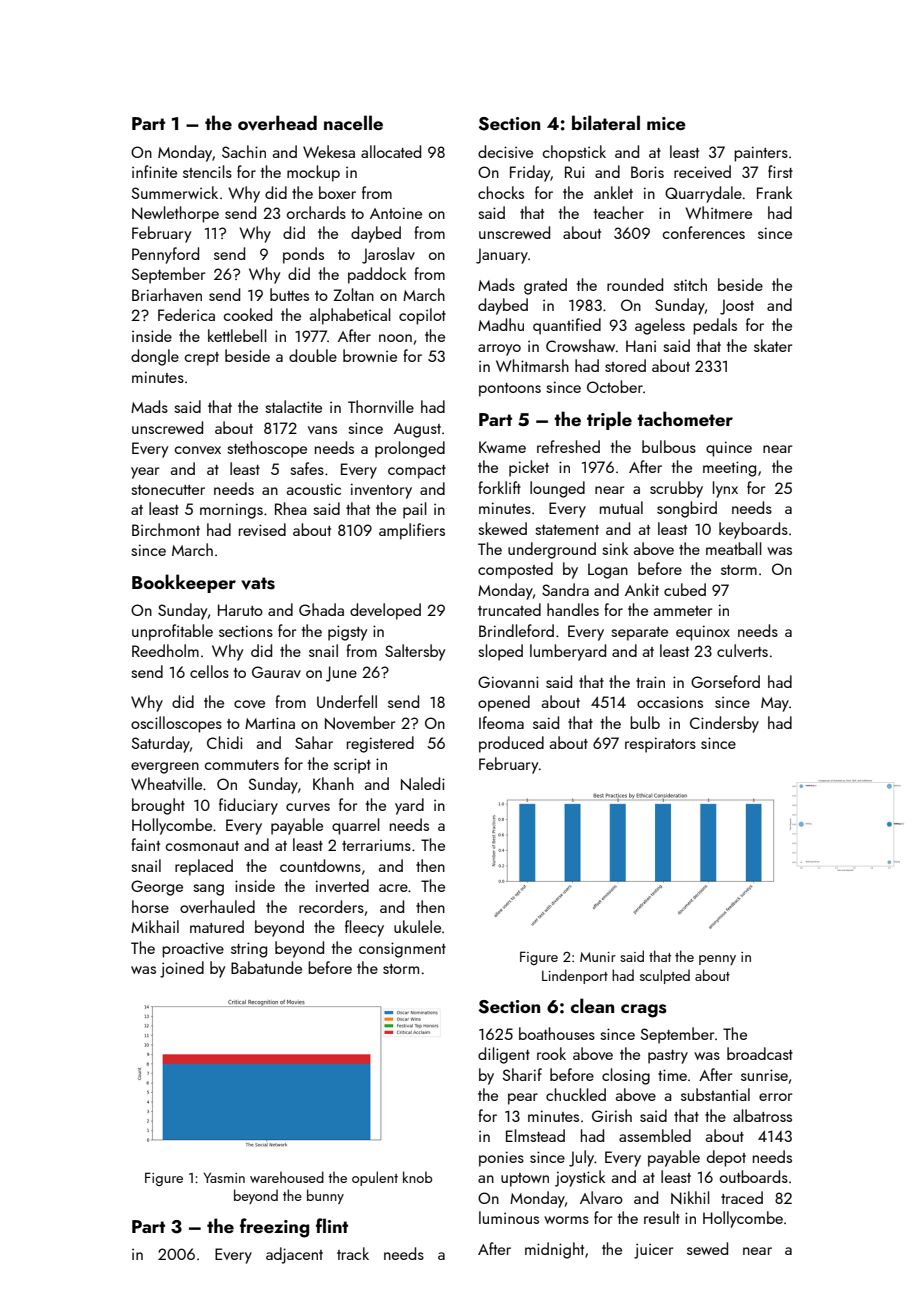  What do you see at coordinates (353, 122) in the page?
I see `nacelle` at bounding box center [353, 122].
